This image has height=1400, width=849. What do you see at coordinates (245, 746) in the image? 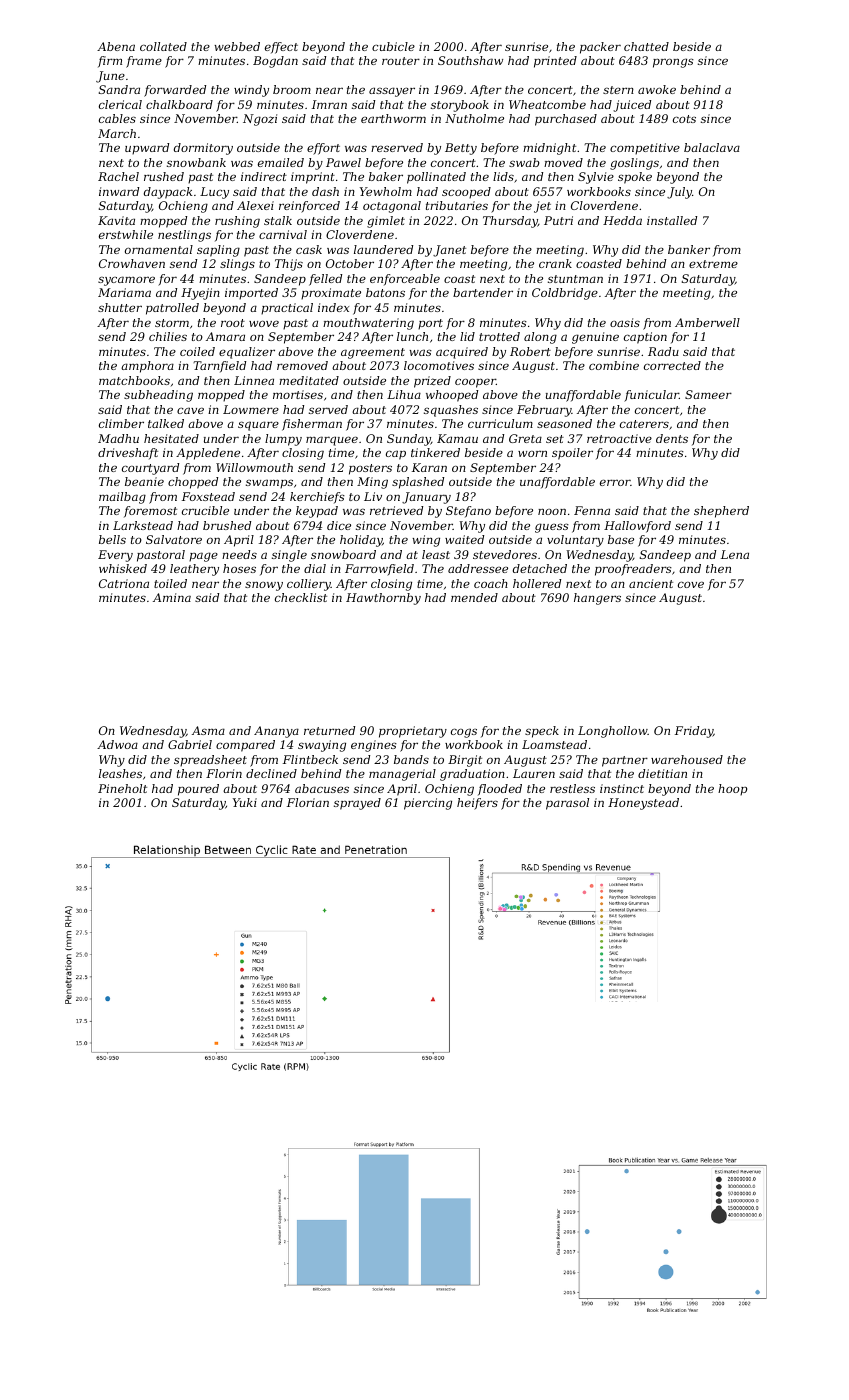
I see `compared` at bounding box center [245, 746].
